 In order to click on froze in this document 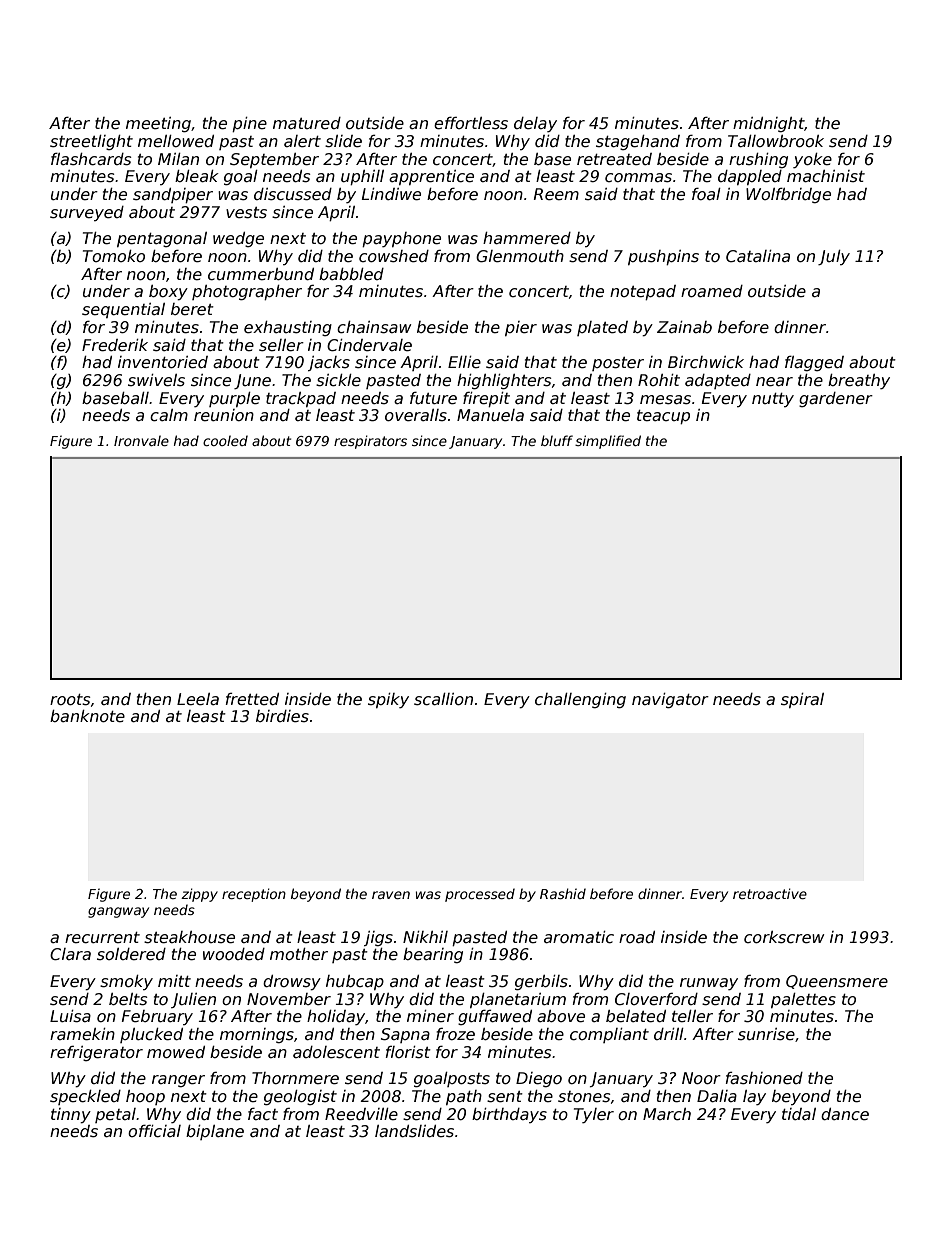, I will do `click(455, 1034)`.
